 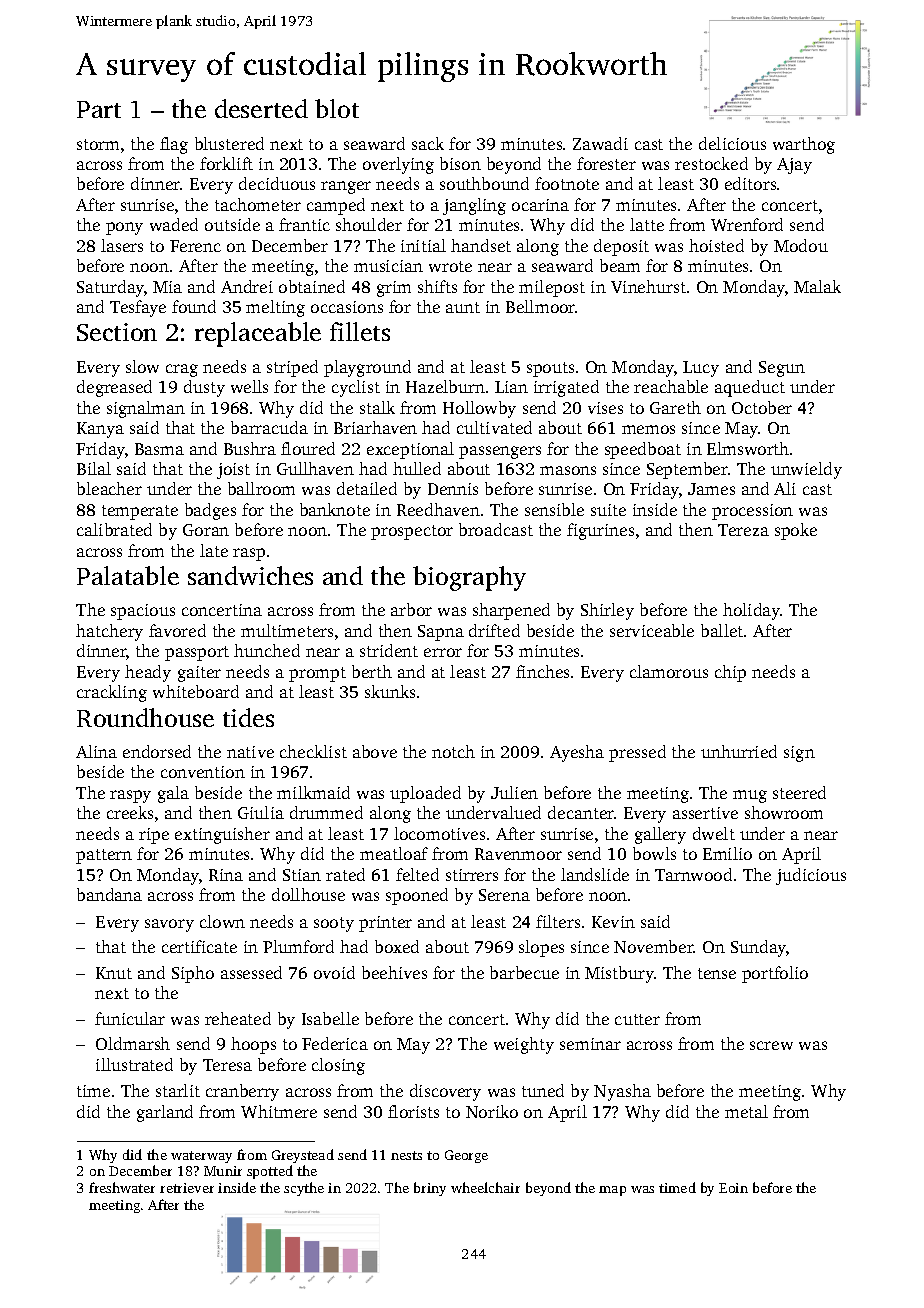 What do you see at coordinates (214, 550) in the screenshot?
I see `late` at bounding box center [214, 550].
